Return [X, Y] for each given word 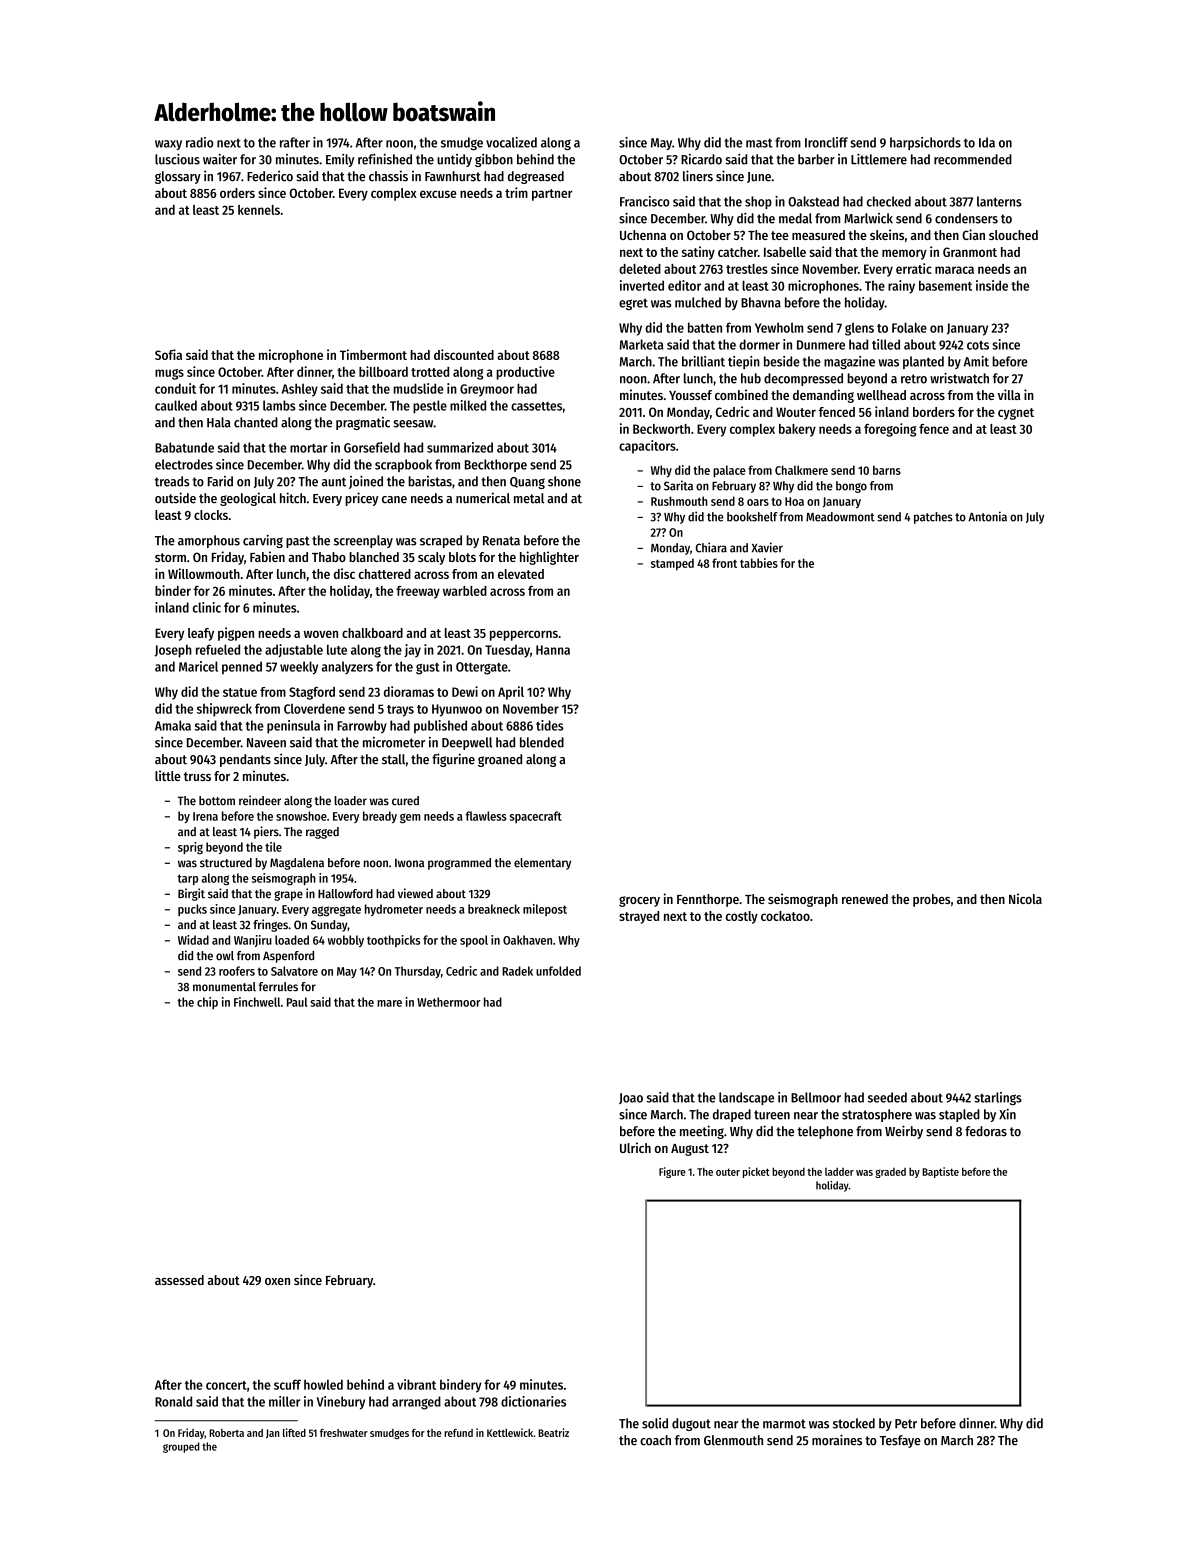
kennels [259, 210]
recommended [973, 159]
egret [633, 304]
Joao [631, 1098]
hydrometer [394, 910]
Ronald [173, 1401]
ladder [839, 1172]
